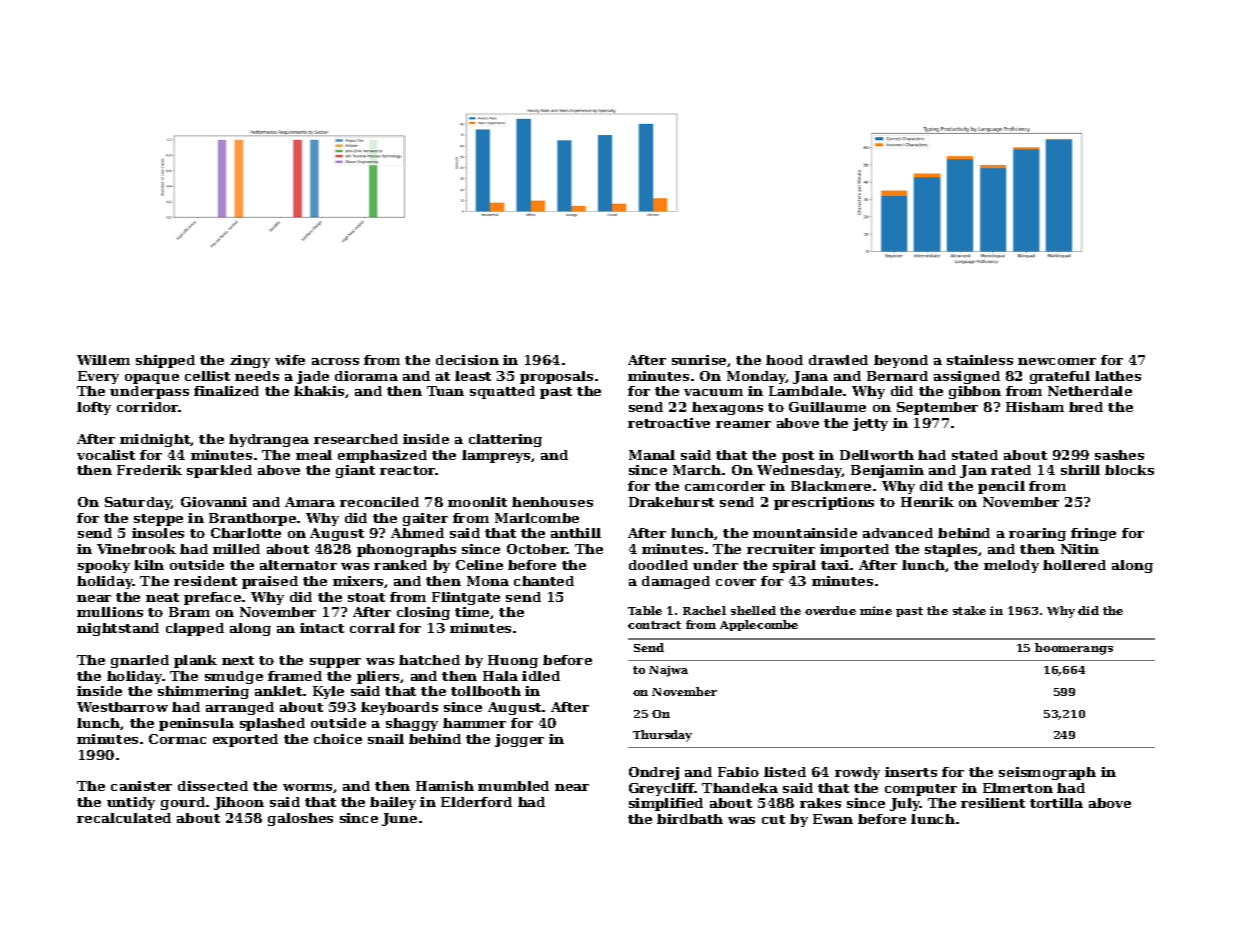  Describe the element at coordinates (669, 423) in the screenshot. I see `retroactive` at that location.
